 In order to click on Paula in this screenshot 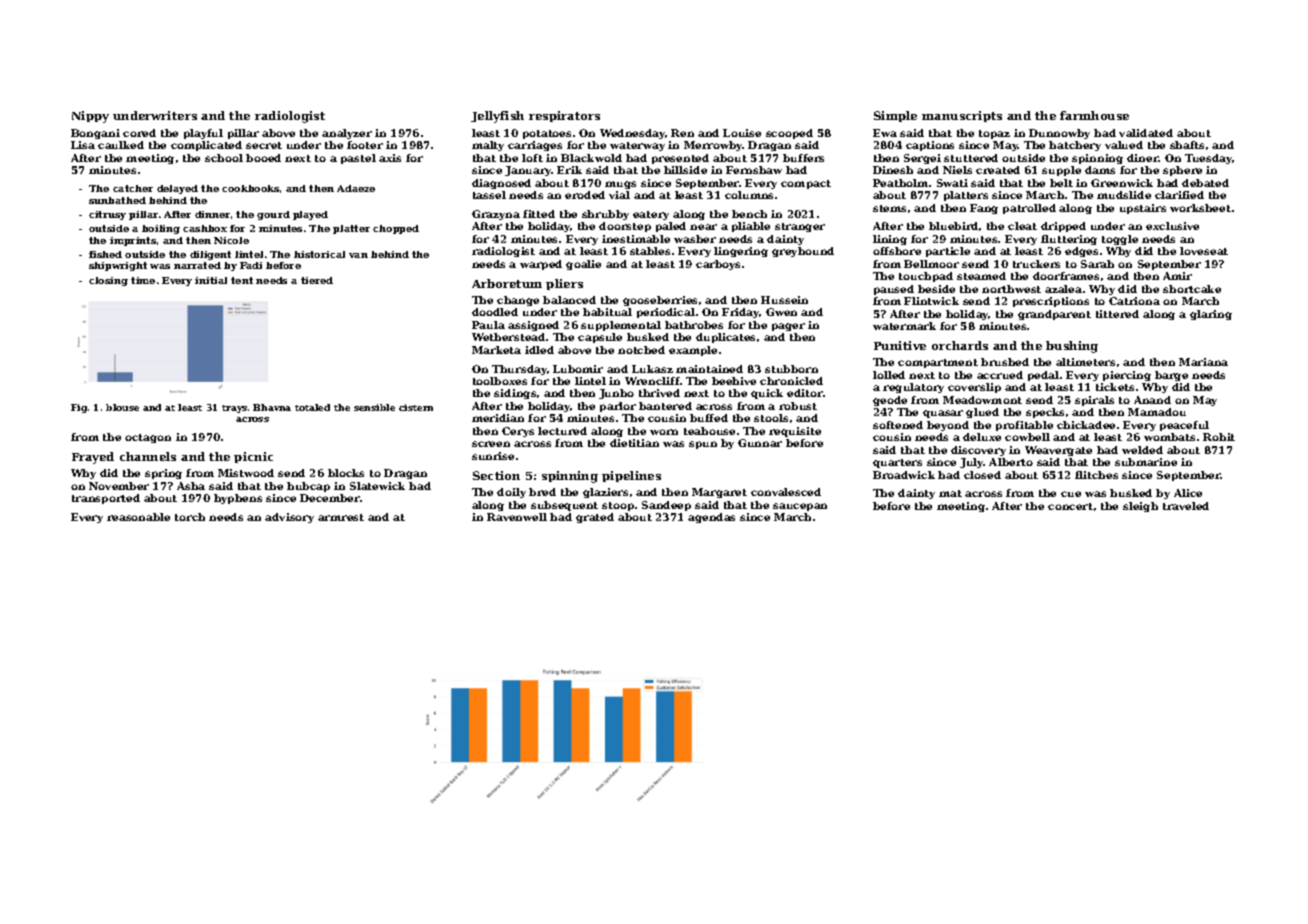, I will do `click(488, 325)`.
